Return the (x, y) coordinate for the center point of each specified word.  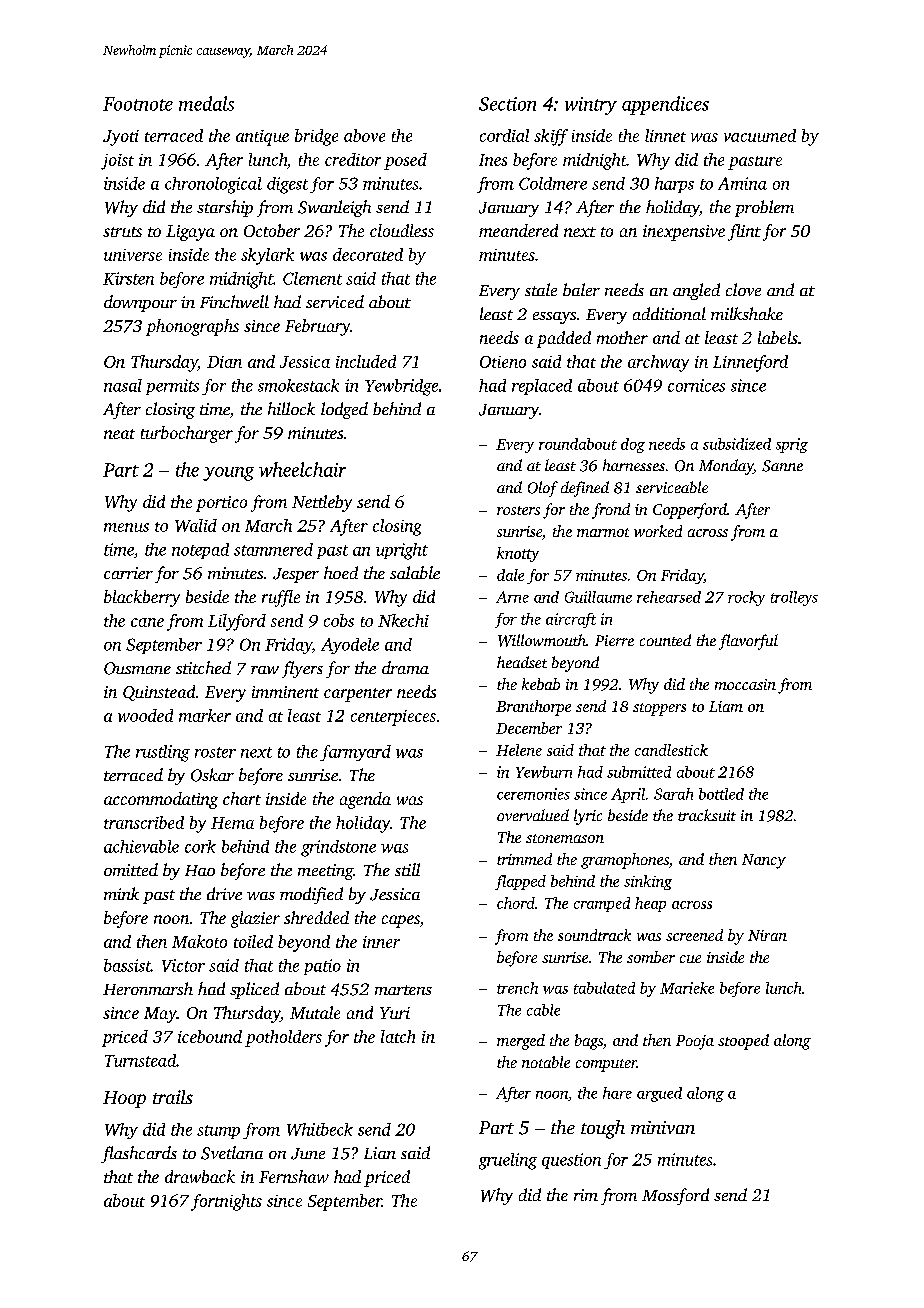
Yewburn (544, 772)
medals (206, 103)
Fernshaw (294, 1176)
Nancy (764, 861)
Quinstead (159, 693)
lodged (344, 410)
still (407, 869)
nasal (123, 385)
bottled (721, 794)
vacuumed (760, 135)
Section (507, 104)
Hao (200, 870)
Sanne (782, 466)
